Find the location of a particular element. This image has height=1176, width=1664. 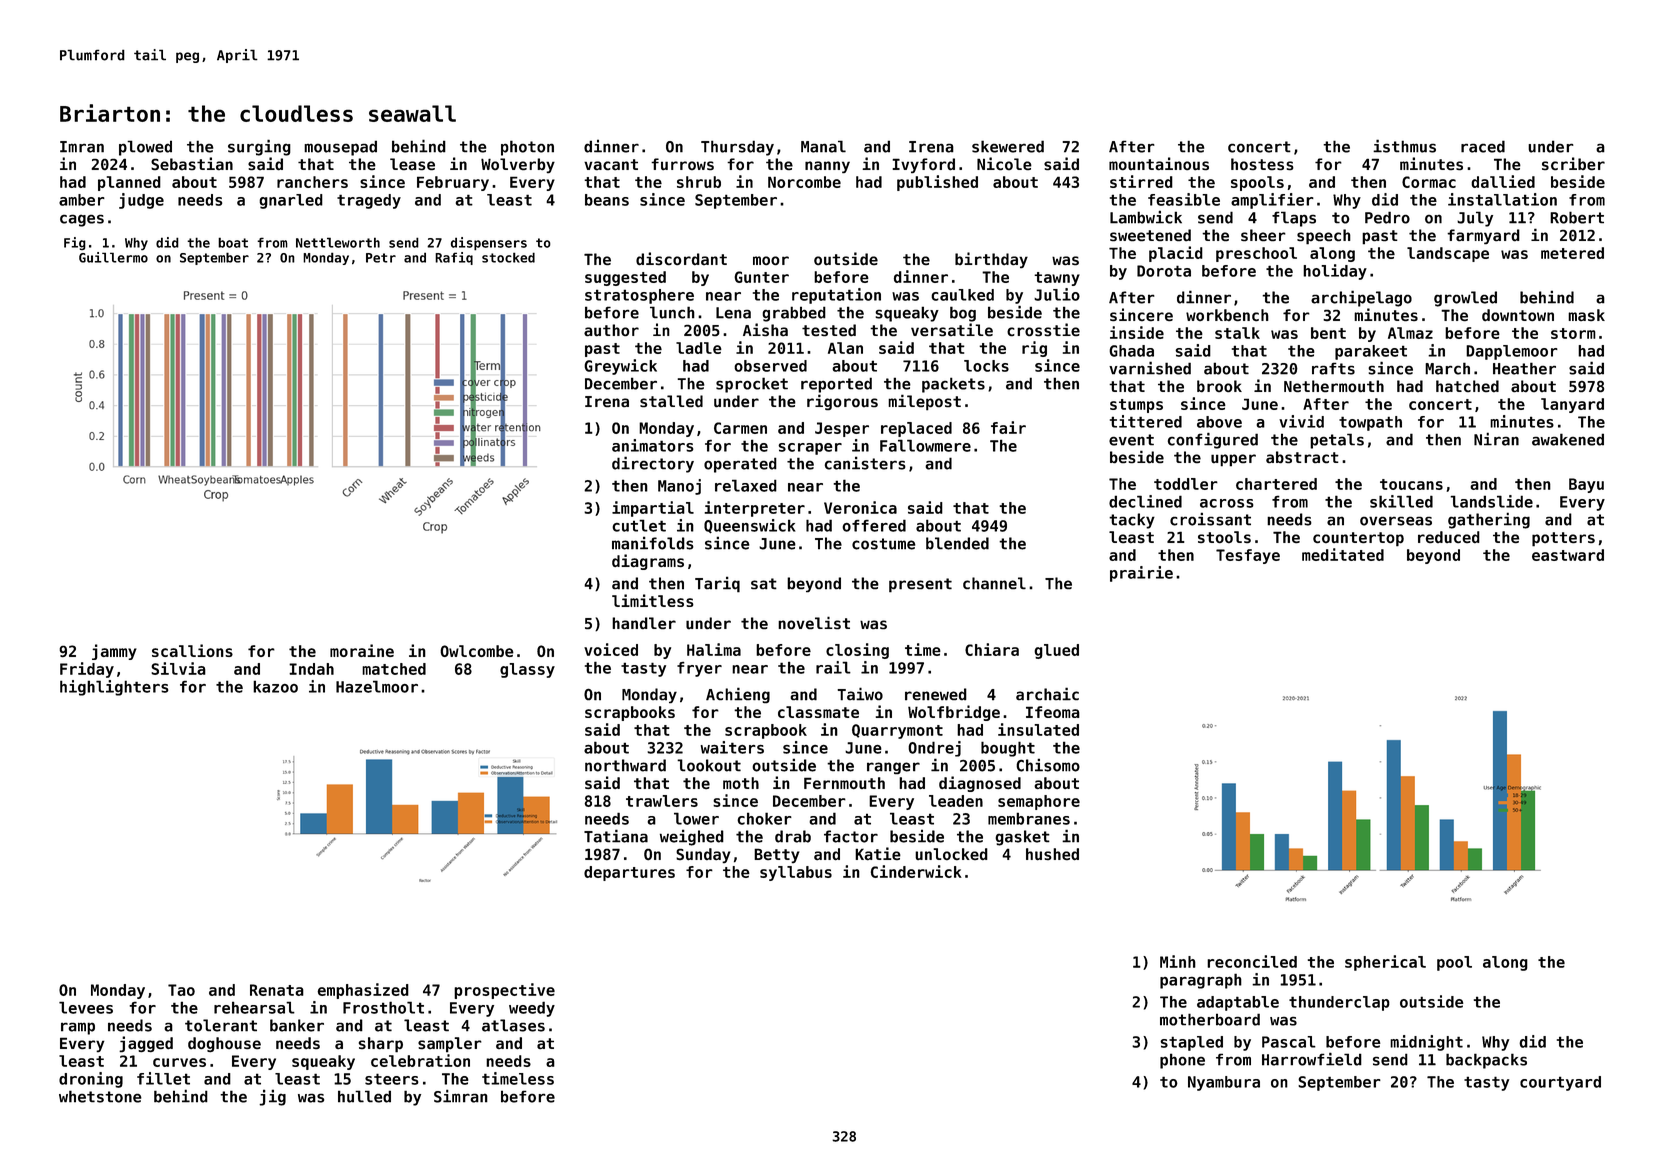

lanyard is located at coordinates (1572, 405).
